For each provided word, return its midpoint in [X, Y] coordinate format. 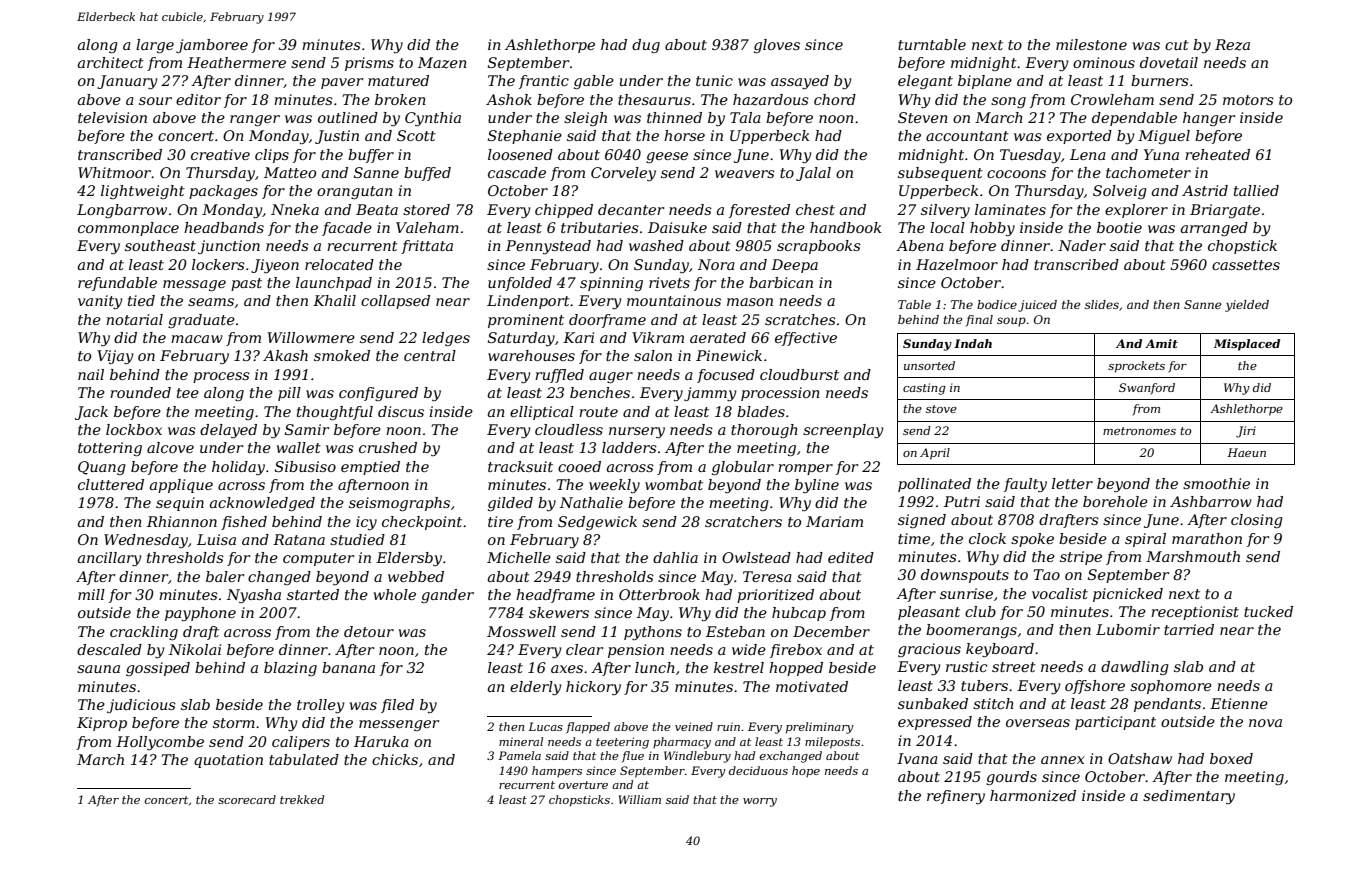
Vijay [115, 357]
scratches [800, 319]
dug [646, 46]
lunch [655, 667]
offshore [1095, 687]
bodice [997, 304]
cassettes [1246, 265]
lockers [218, 264]
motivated [812, 686]
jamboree [212, 46]
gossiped [158, 669]
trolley [321, 706]
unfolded [520, 284]
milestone [1091, 44]
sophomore [1171, 687]
